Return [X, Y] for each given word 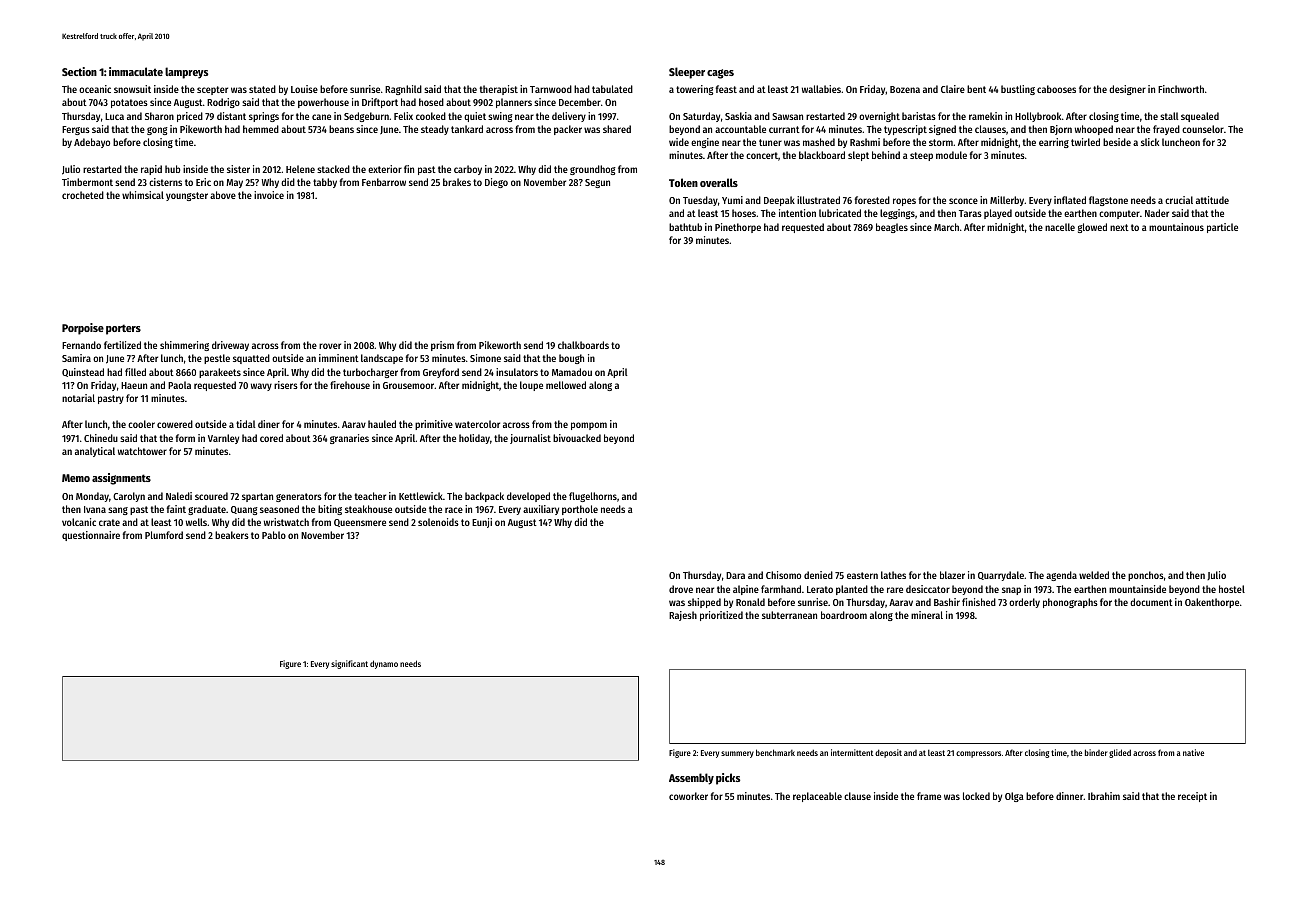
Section [79, 71]
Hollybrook [1038, 117]
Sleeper [687, 73]
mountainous [1176, 227]
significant [349, 664]
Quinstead [83, 372]
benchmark [775, 752]
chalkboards [583, 345]
